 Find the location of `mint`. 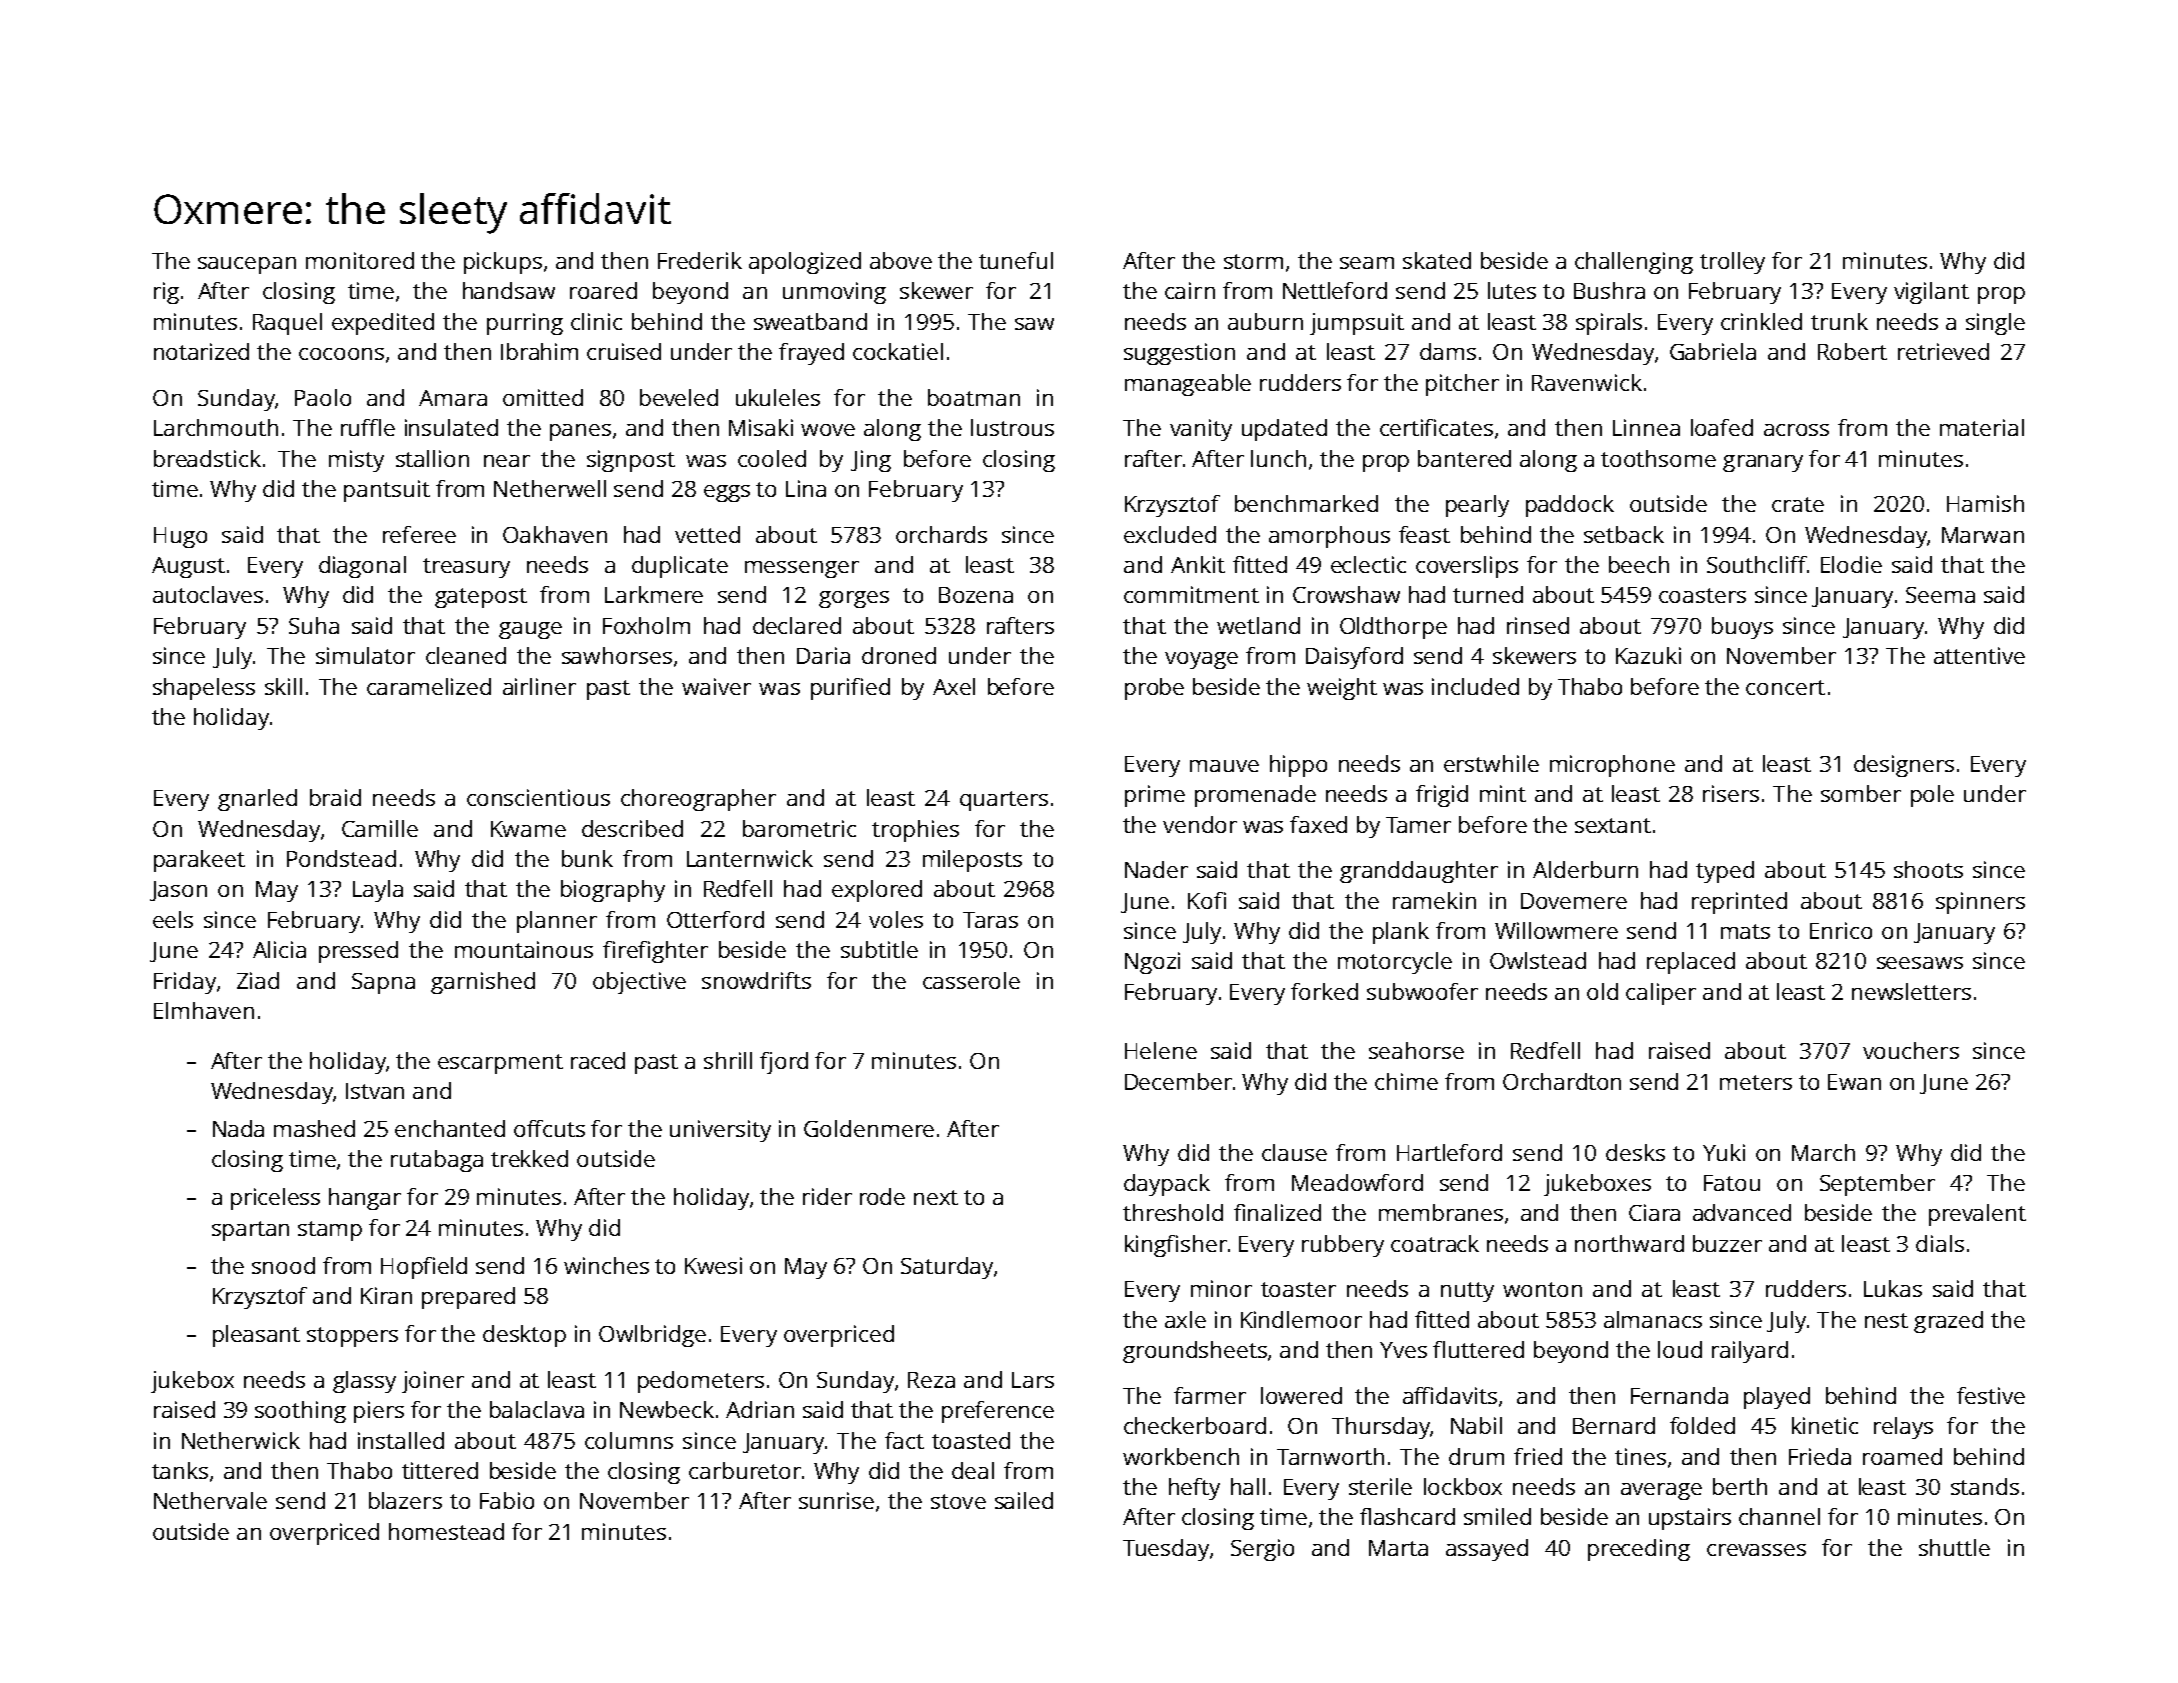

mint is located at coordinates (1503, 793).
